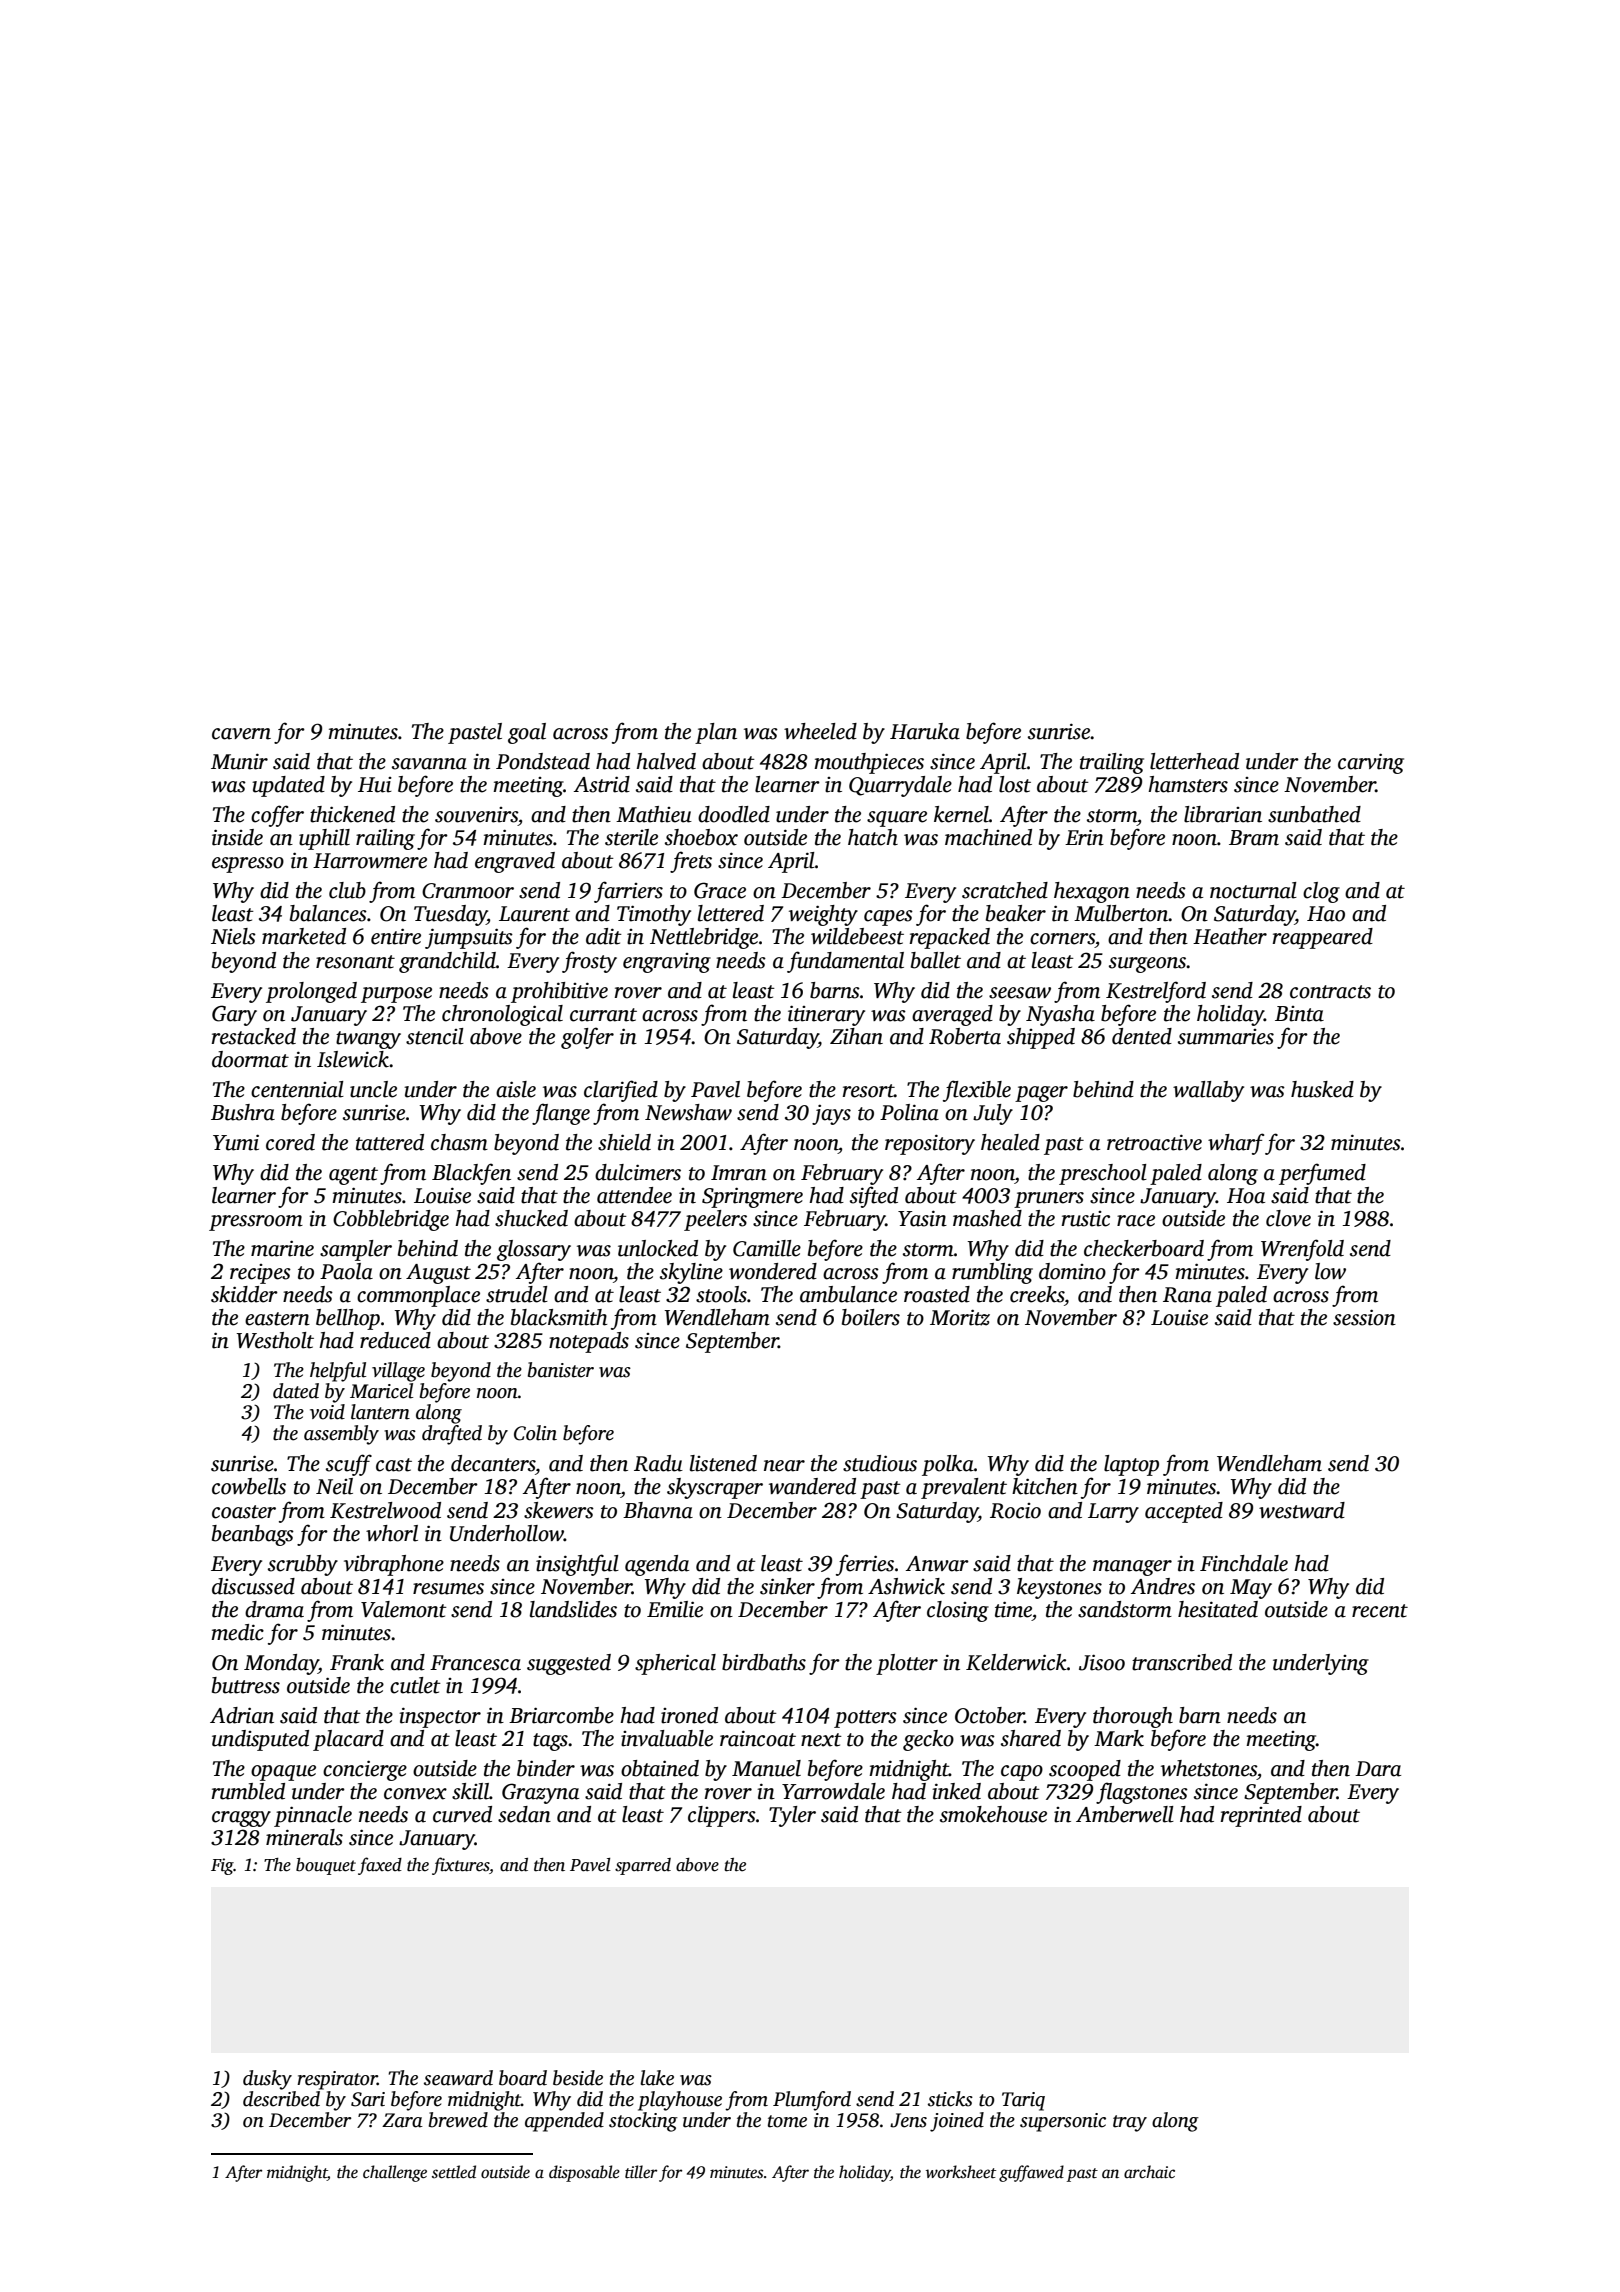 This screenshot has height=2292, width=1620. I want to click on mouthpieces, so click(869, 763).
